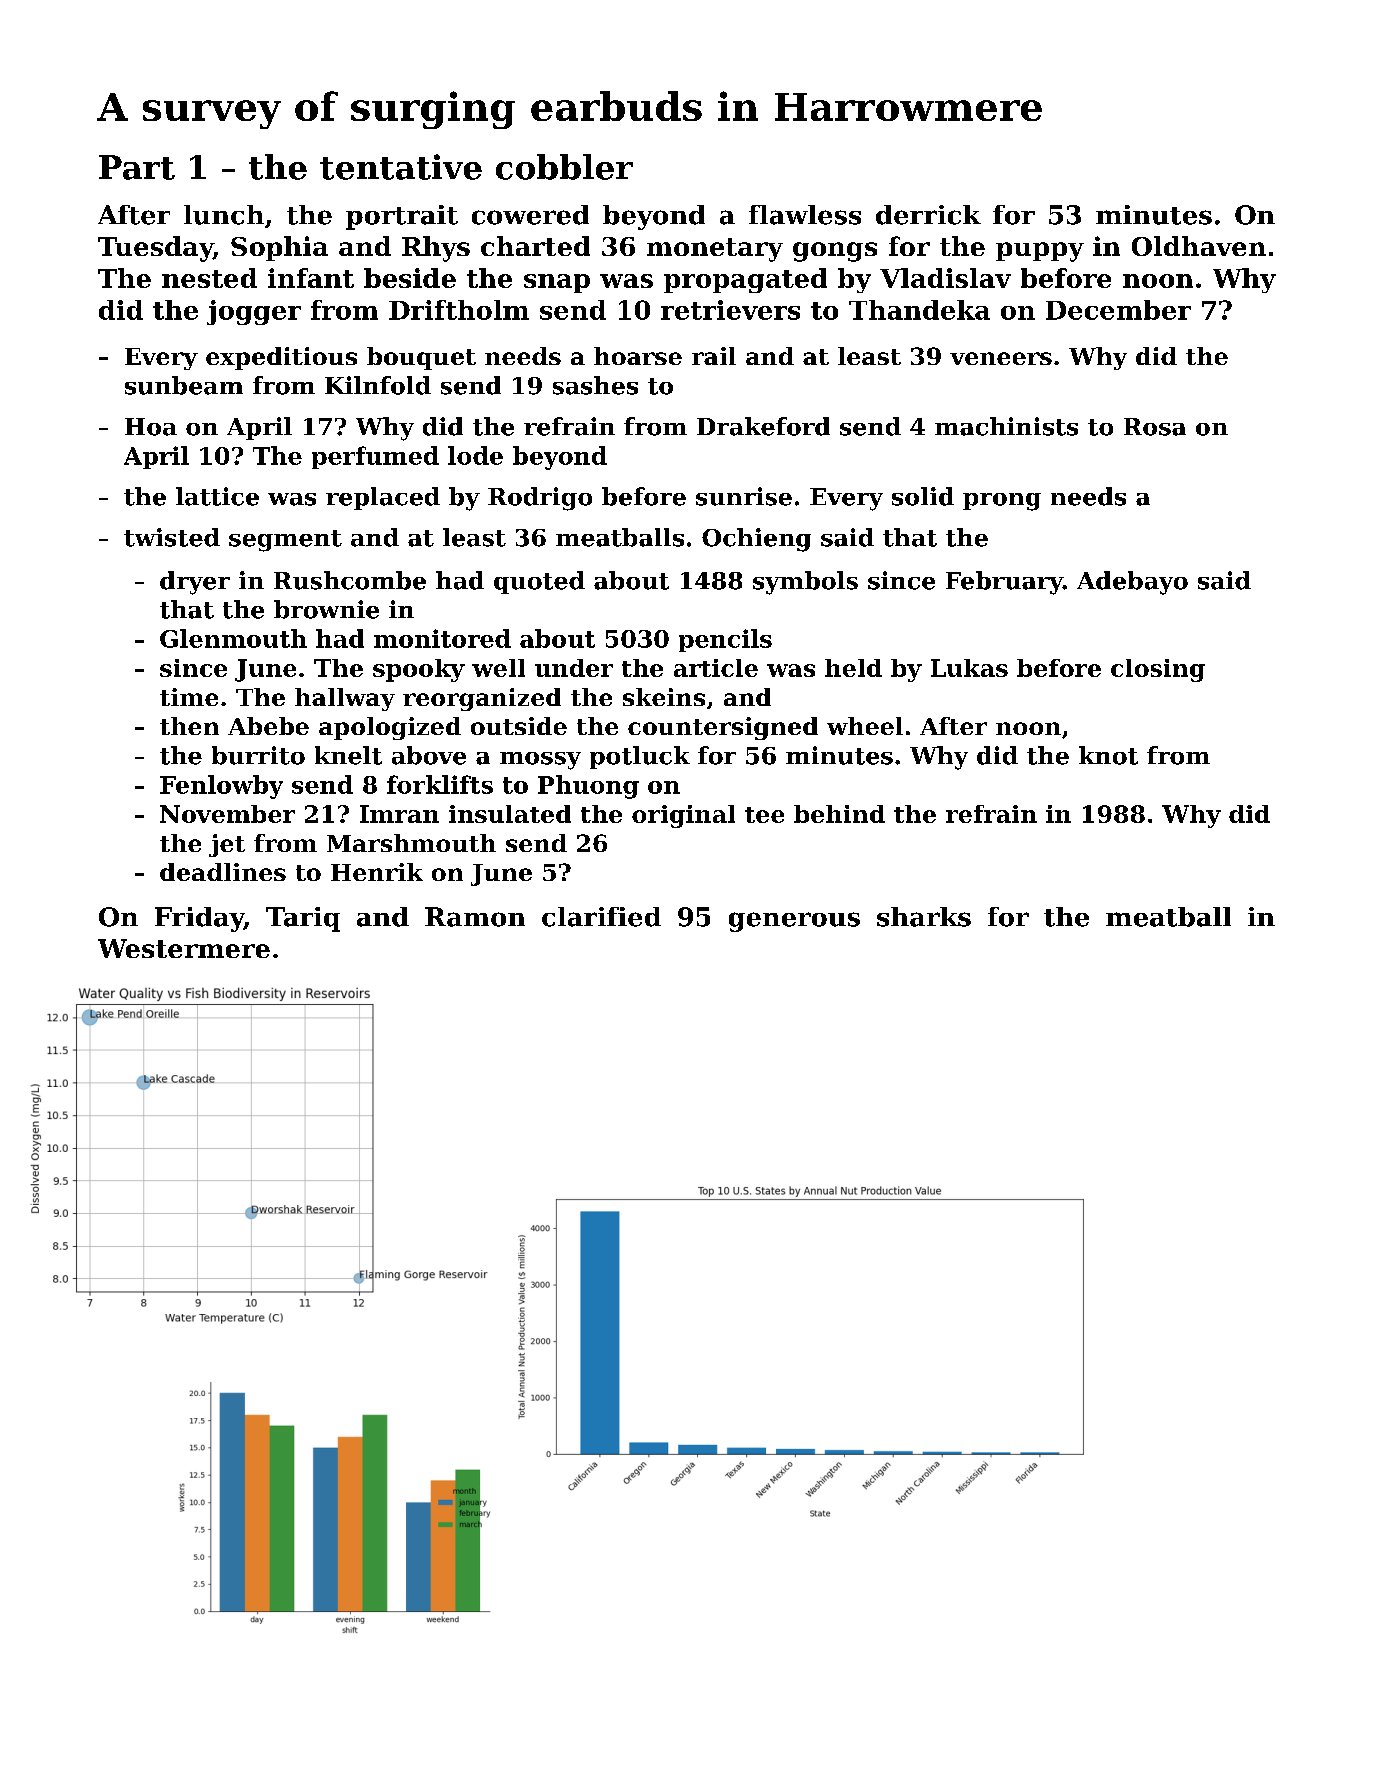 Image resolution: width=1373 pixels, height=1777 pixels. I want to click on Westermere, so click(184, 948).
